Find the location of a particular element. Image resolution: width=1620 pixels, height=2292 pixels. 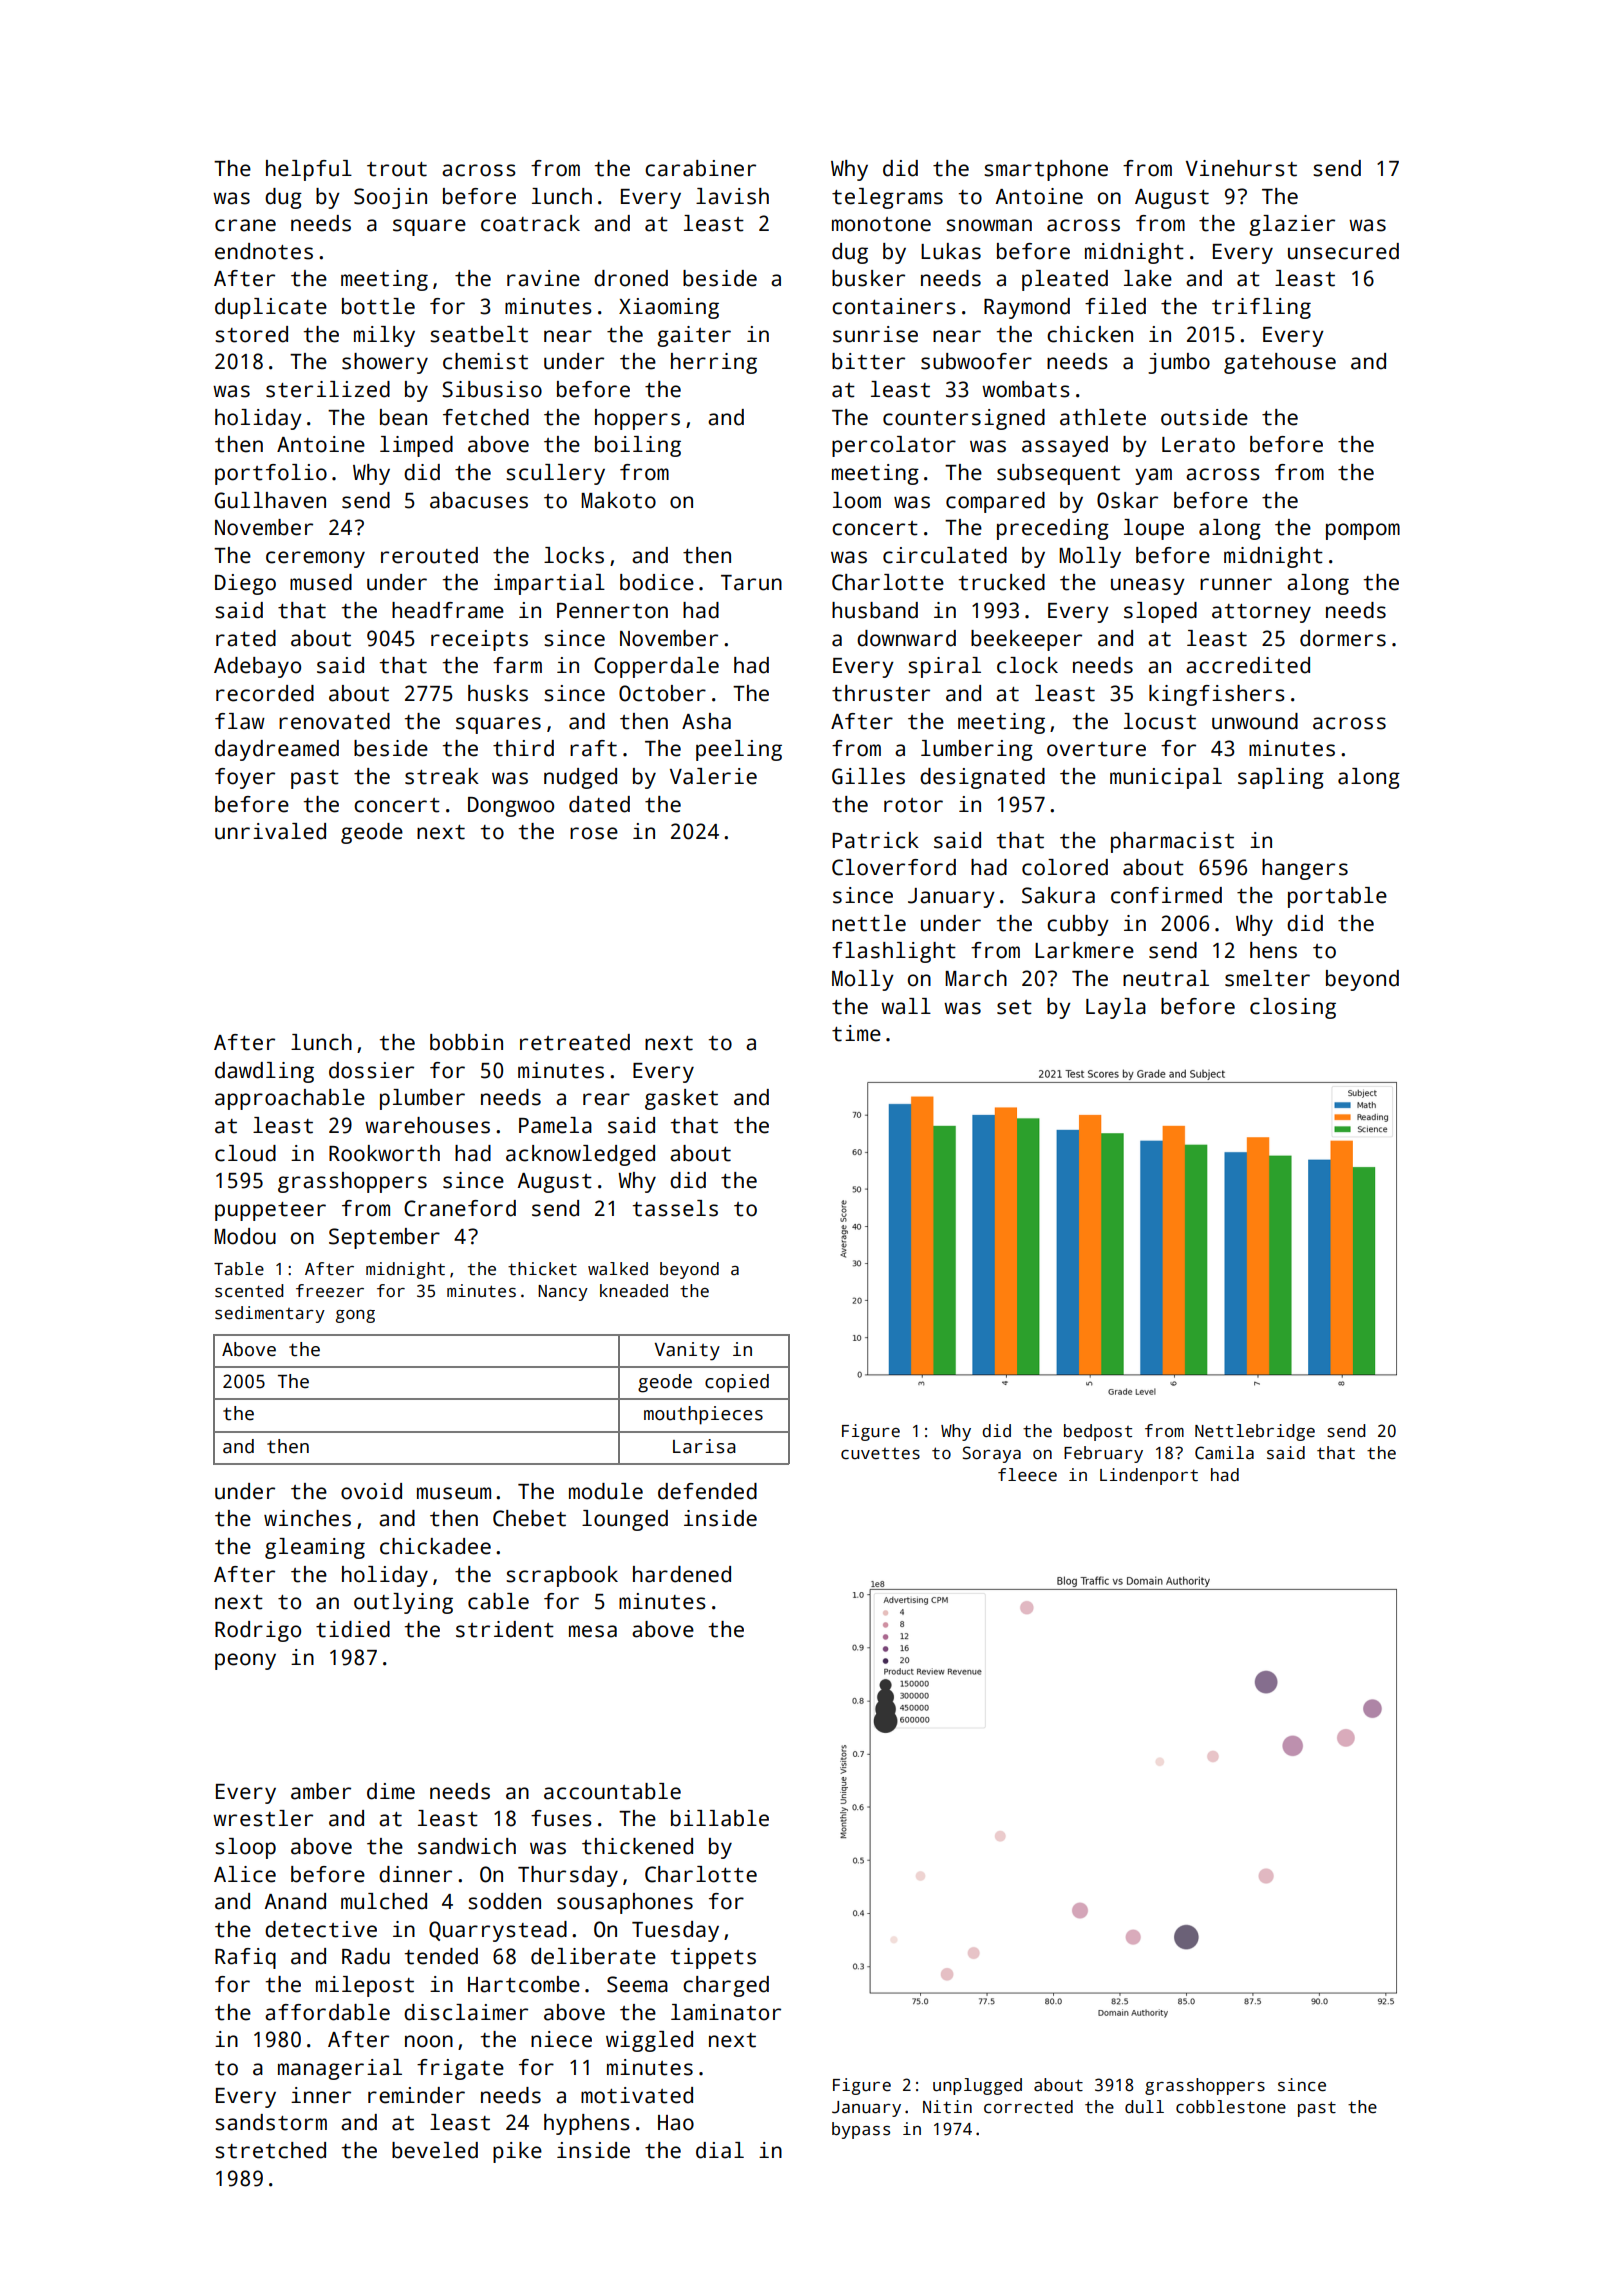

closing is located at coordinates (1293, 1008).
